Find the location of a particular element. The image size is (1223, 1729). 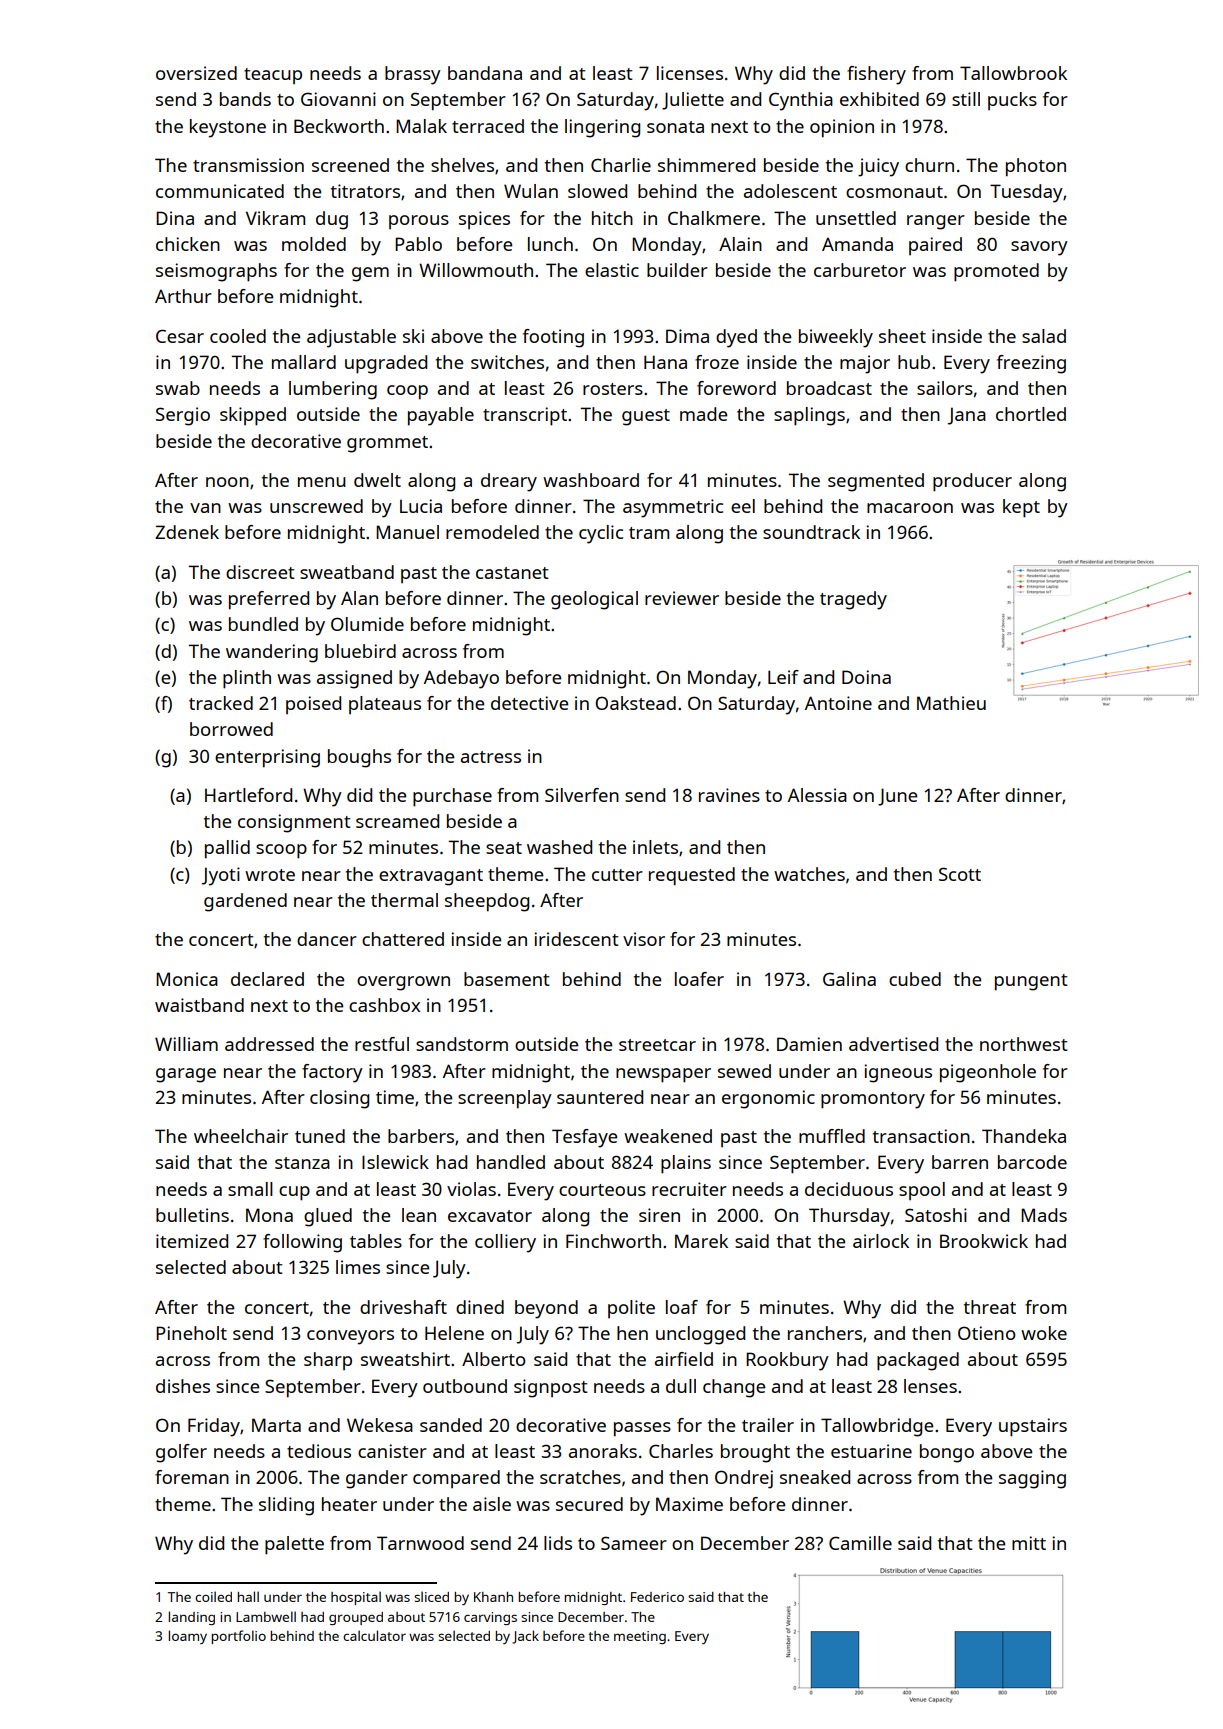

inlets is located at coordinates (655, 847).
